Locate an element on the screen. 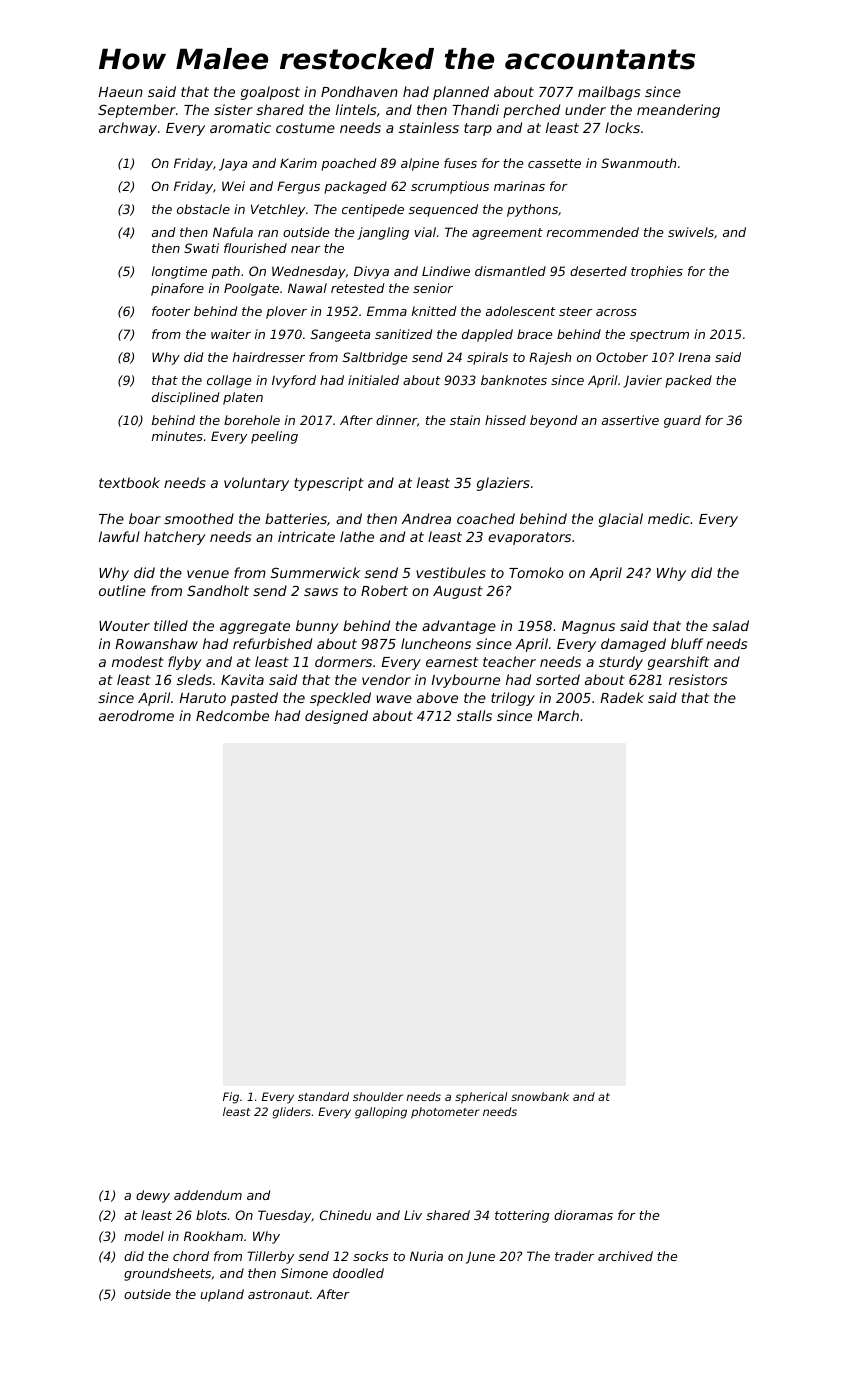  aerodrome is located at coordinates (136, 715).
